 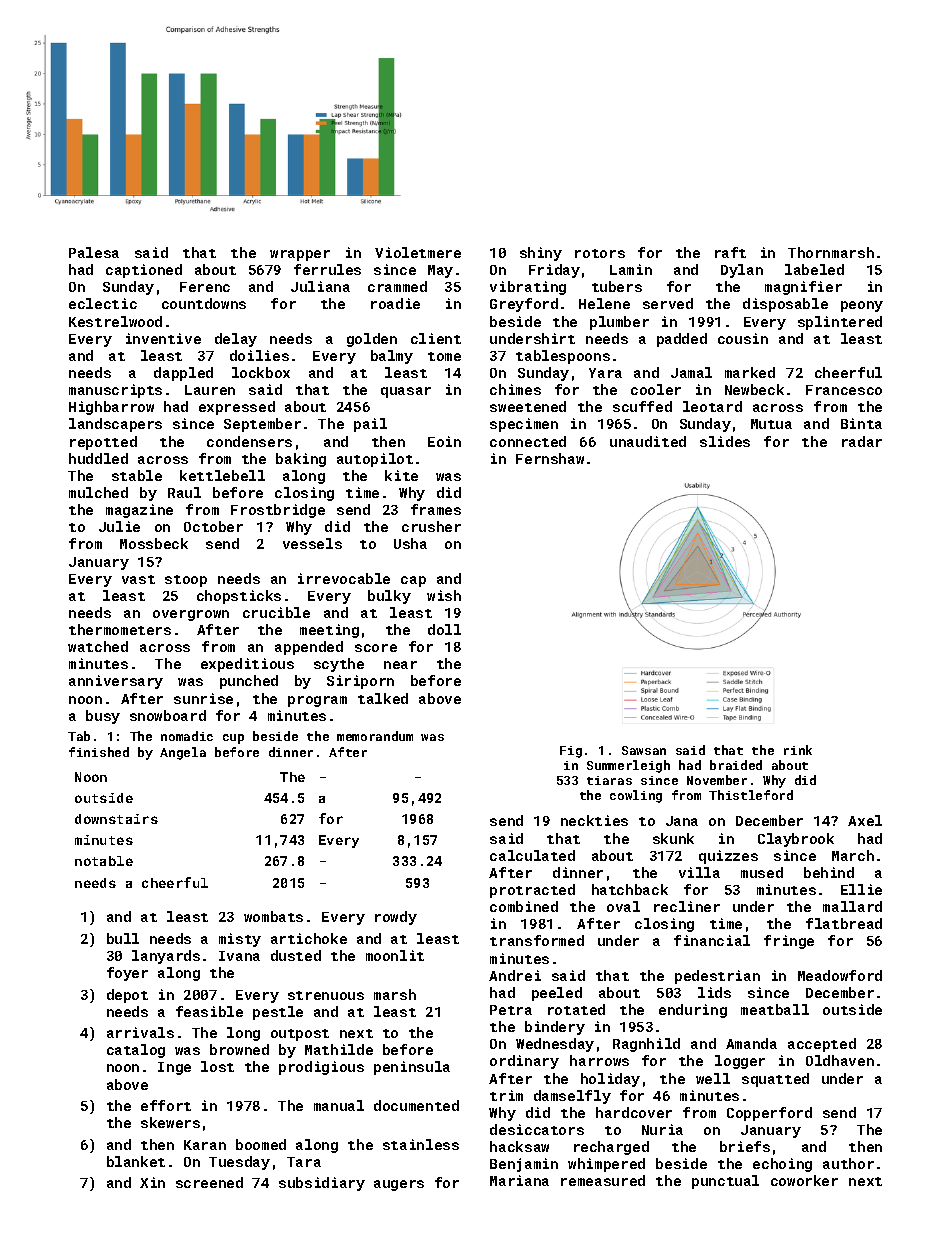 What do you see at coordinates (610, 1080) in the document?
I see `holiday` at bounding box center [610, 1080].
